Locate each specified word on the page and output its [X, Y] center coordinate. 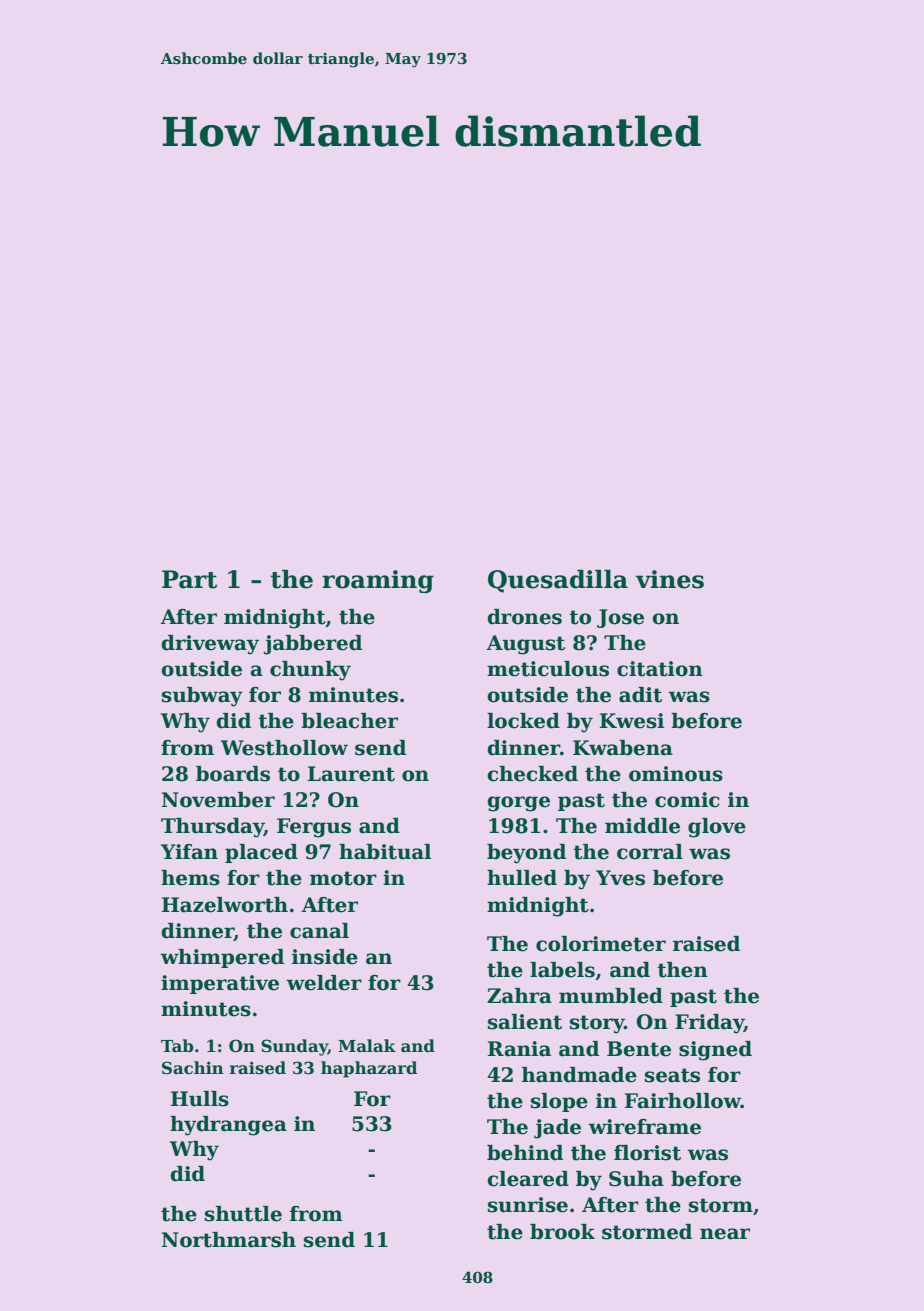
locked [523, 721]
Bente [639, 1049]
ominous [676, 774]
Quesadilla [558, 581]
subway [202, 697]
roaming [378, 581]
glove [717, 828]
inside [325, 957]
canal [319, 931]
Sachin [193, 1068]
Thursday [212, 828]
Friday [709, 1024]
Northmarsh [229, 1240]
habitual [385, 852]
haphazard [369, 1069]
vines [670, 579]
